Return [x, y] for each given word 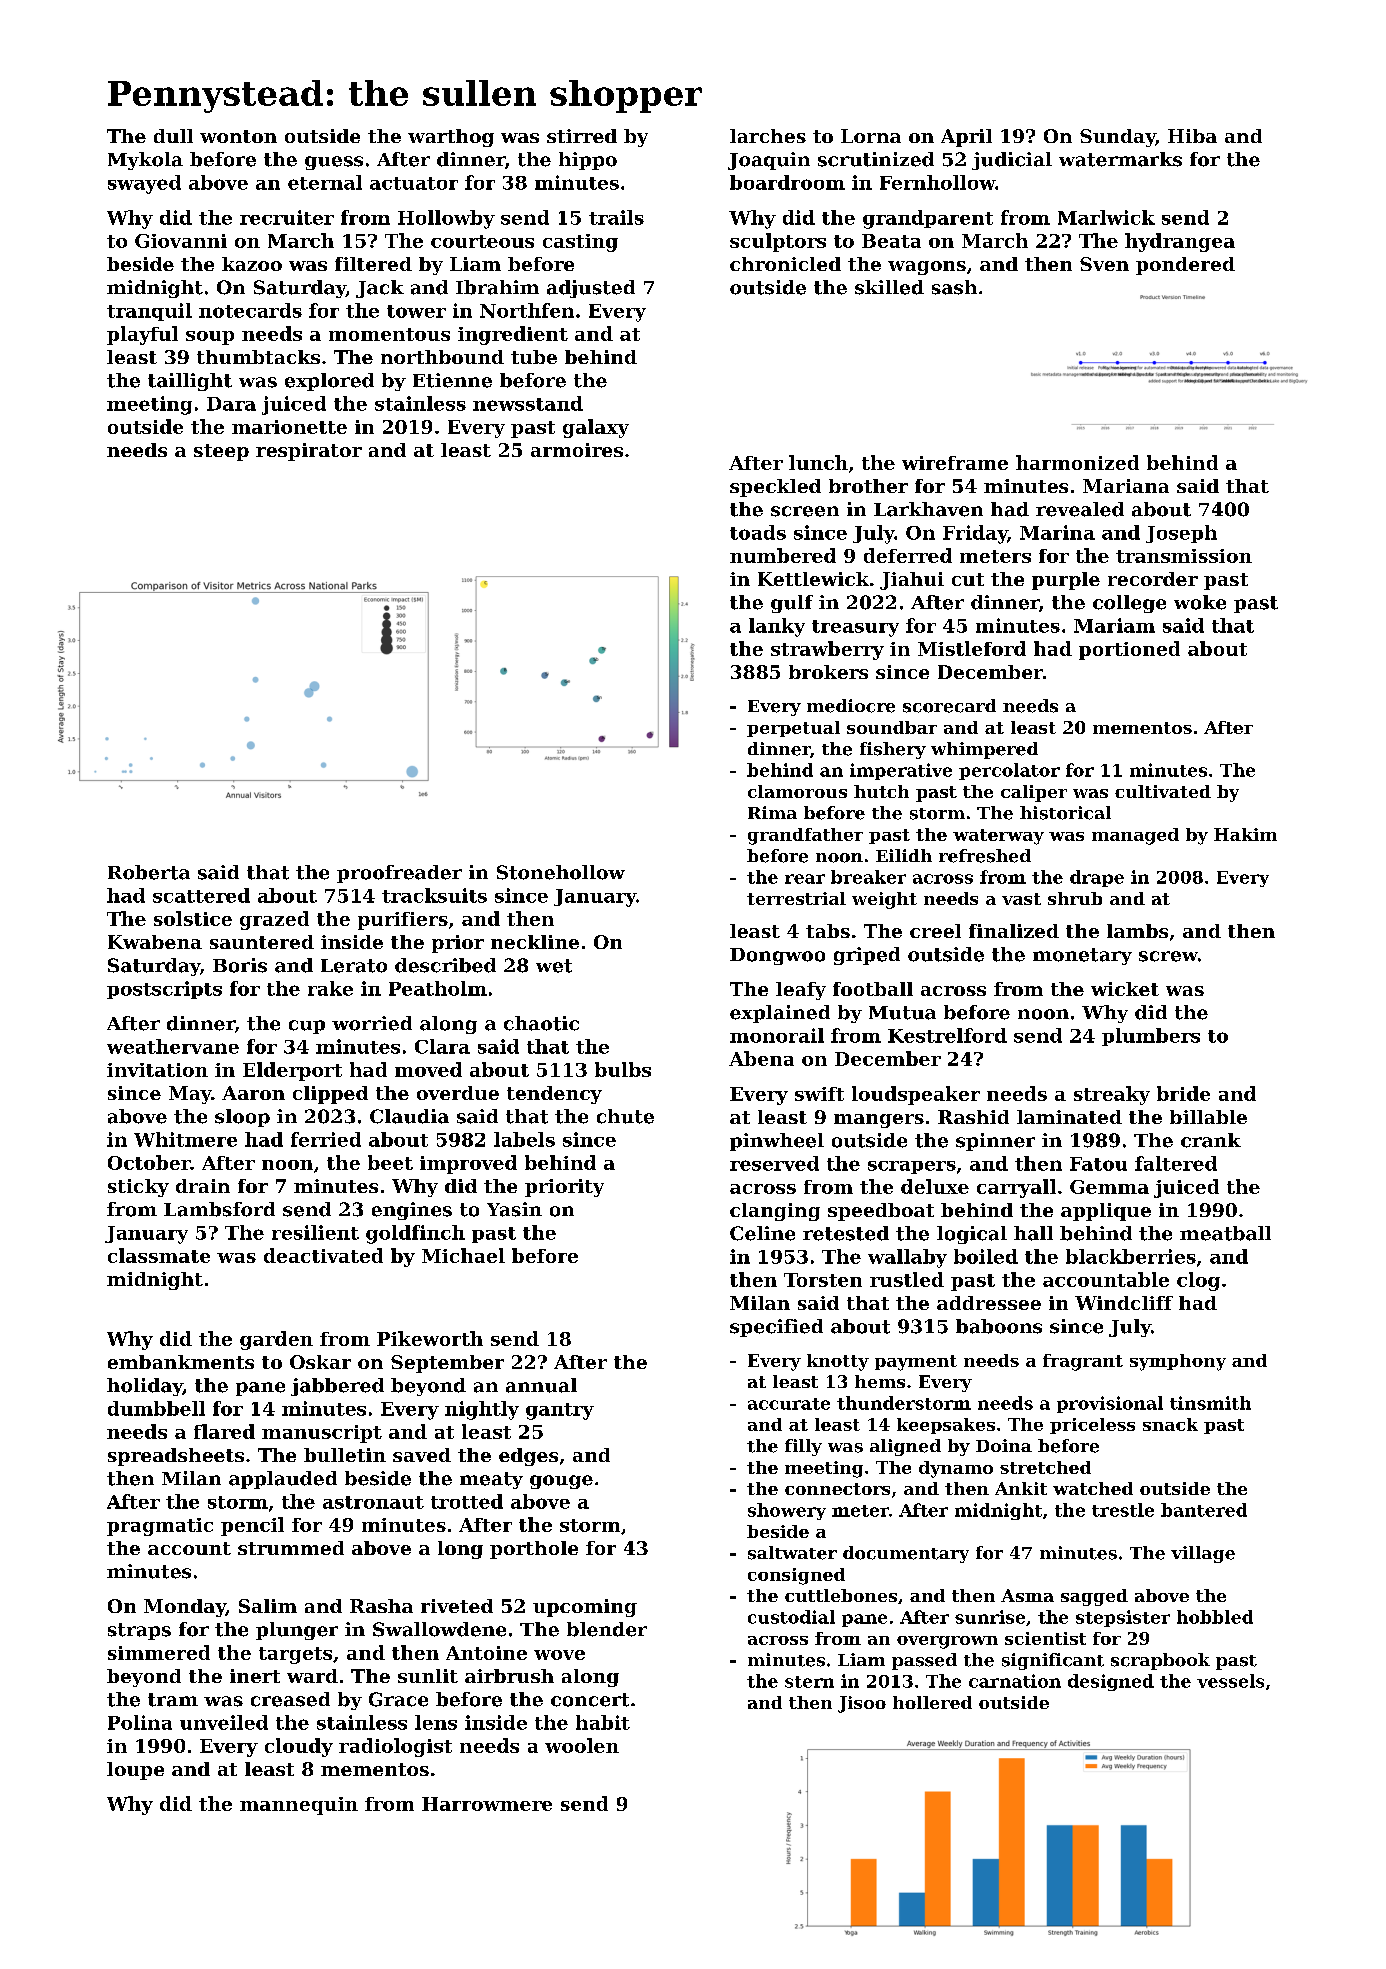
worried [372, 1023]
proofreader [399, 874]
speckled [775, 488]
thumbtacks [258, 357]
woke [1200, 602]
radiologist [395, 1747]
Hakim [1245, 834]
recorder [1153, 579]
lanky [777, 627]
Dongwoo [777, 956]
